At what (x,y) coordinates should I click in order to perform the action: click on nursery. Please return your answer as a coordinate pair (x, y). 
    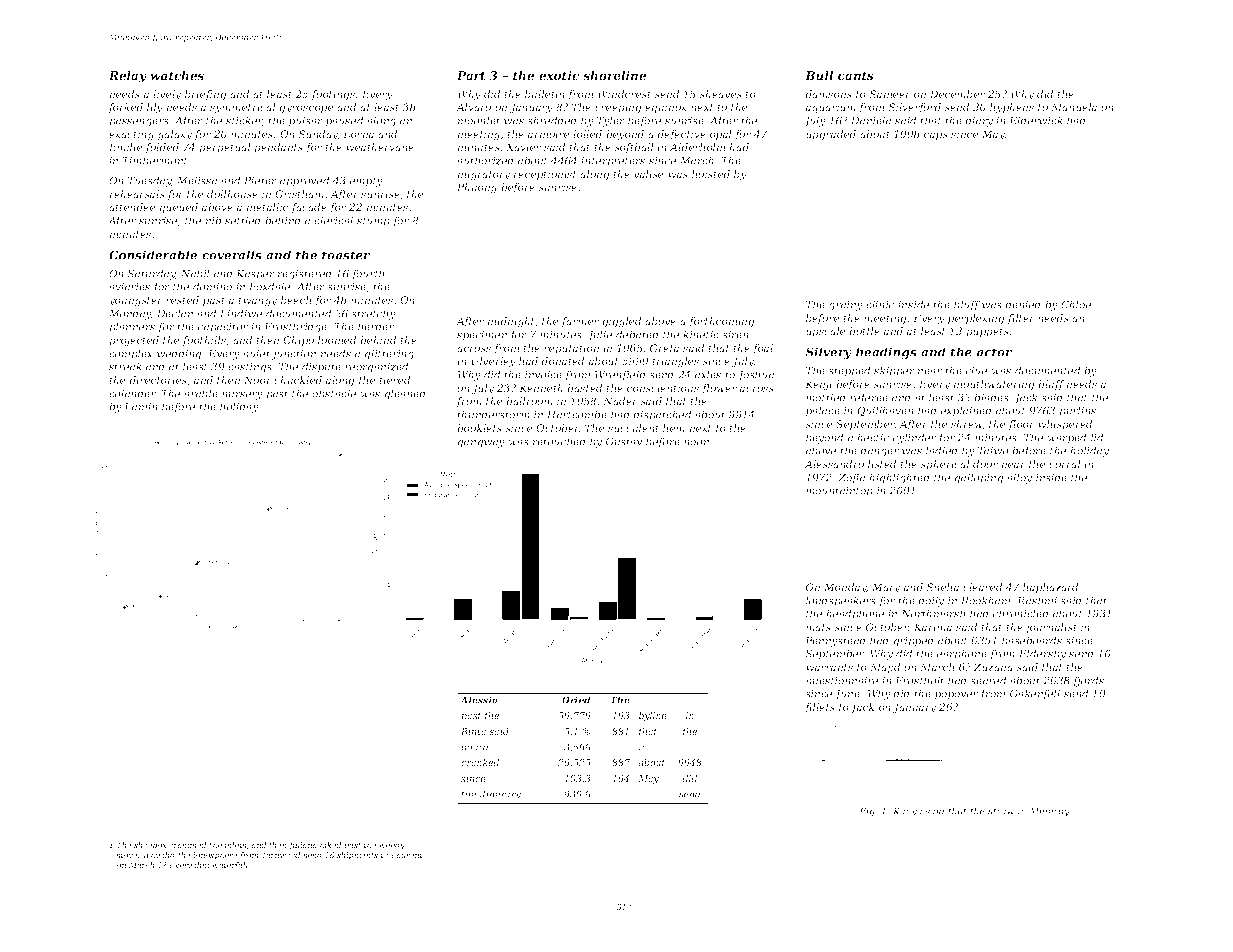
    Looking at the image, I should click on (242, 396).
